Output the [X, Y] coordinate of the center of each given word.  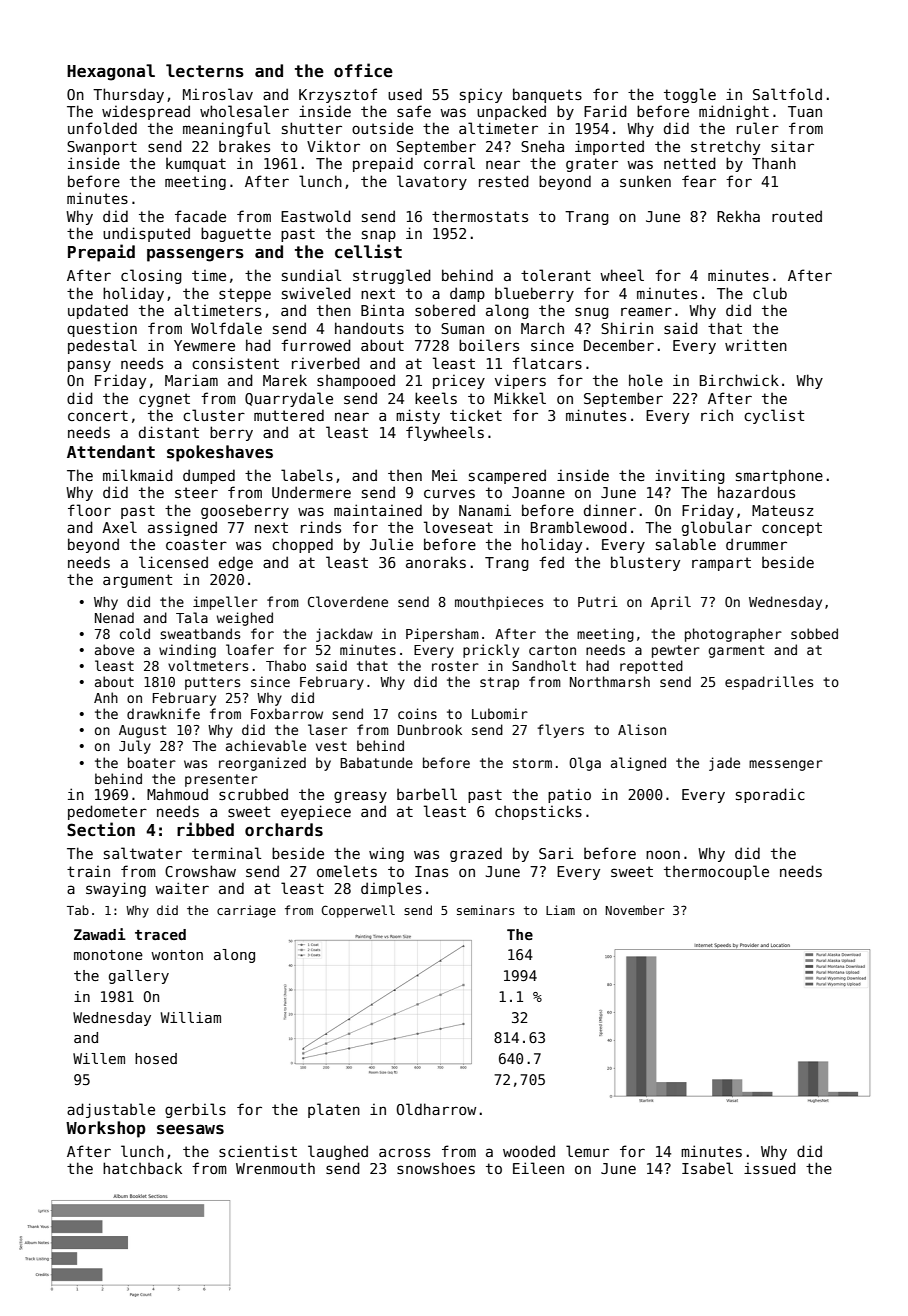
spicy [481, 95]
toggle [690, 95]
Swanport [102, 148]
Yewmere [204, 345]
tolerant [556, 275]
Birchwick [739, 380]
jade [724, 764]
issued [770, 1168]
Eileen [538, 1168]
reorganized [262, 764]
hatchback [142, 1168]
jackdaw [344, 635]
